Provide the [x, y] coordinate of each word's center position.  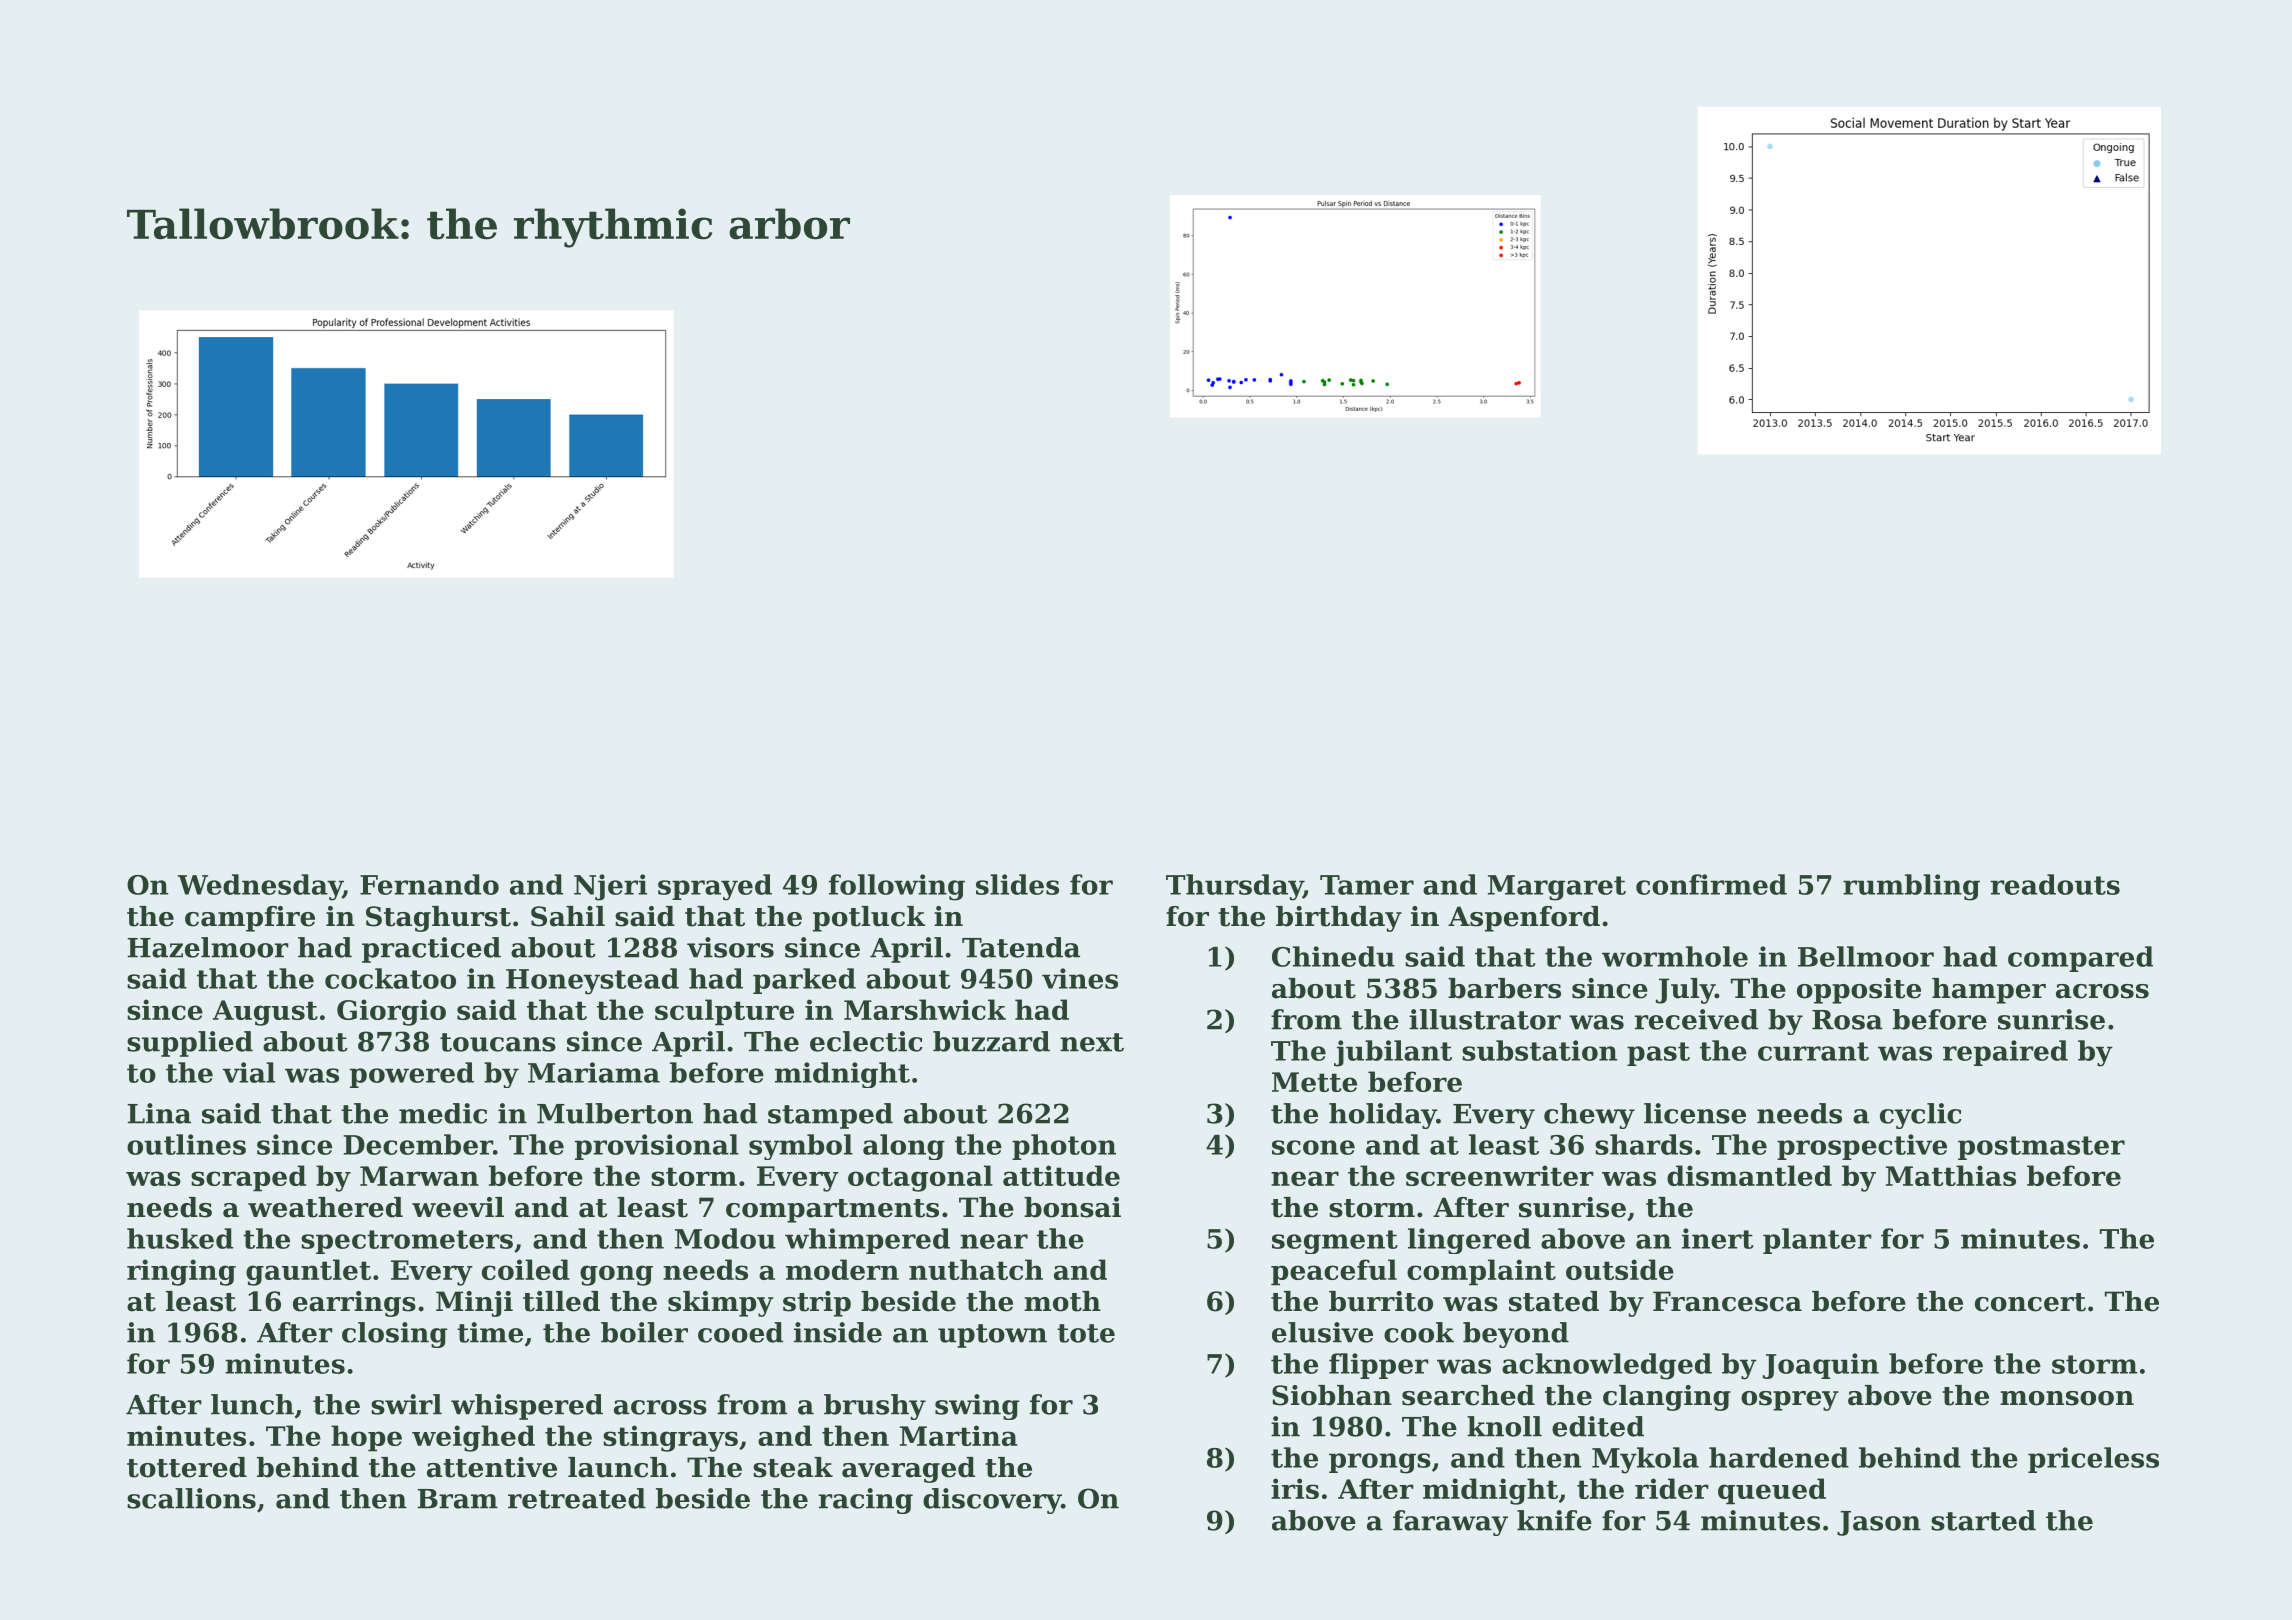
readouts [2055, 884]
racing [866, 1501]
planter [1817, 1241]
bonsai [1072, 1207]
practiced [431, 950]
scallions [191, 1498]
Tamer [1367, 885]
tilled [561, 1301]
